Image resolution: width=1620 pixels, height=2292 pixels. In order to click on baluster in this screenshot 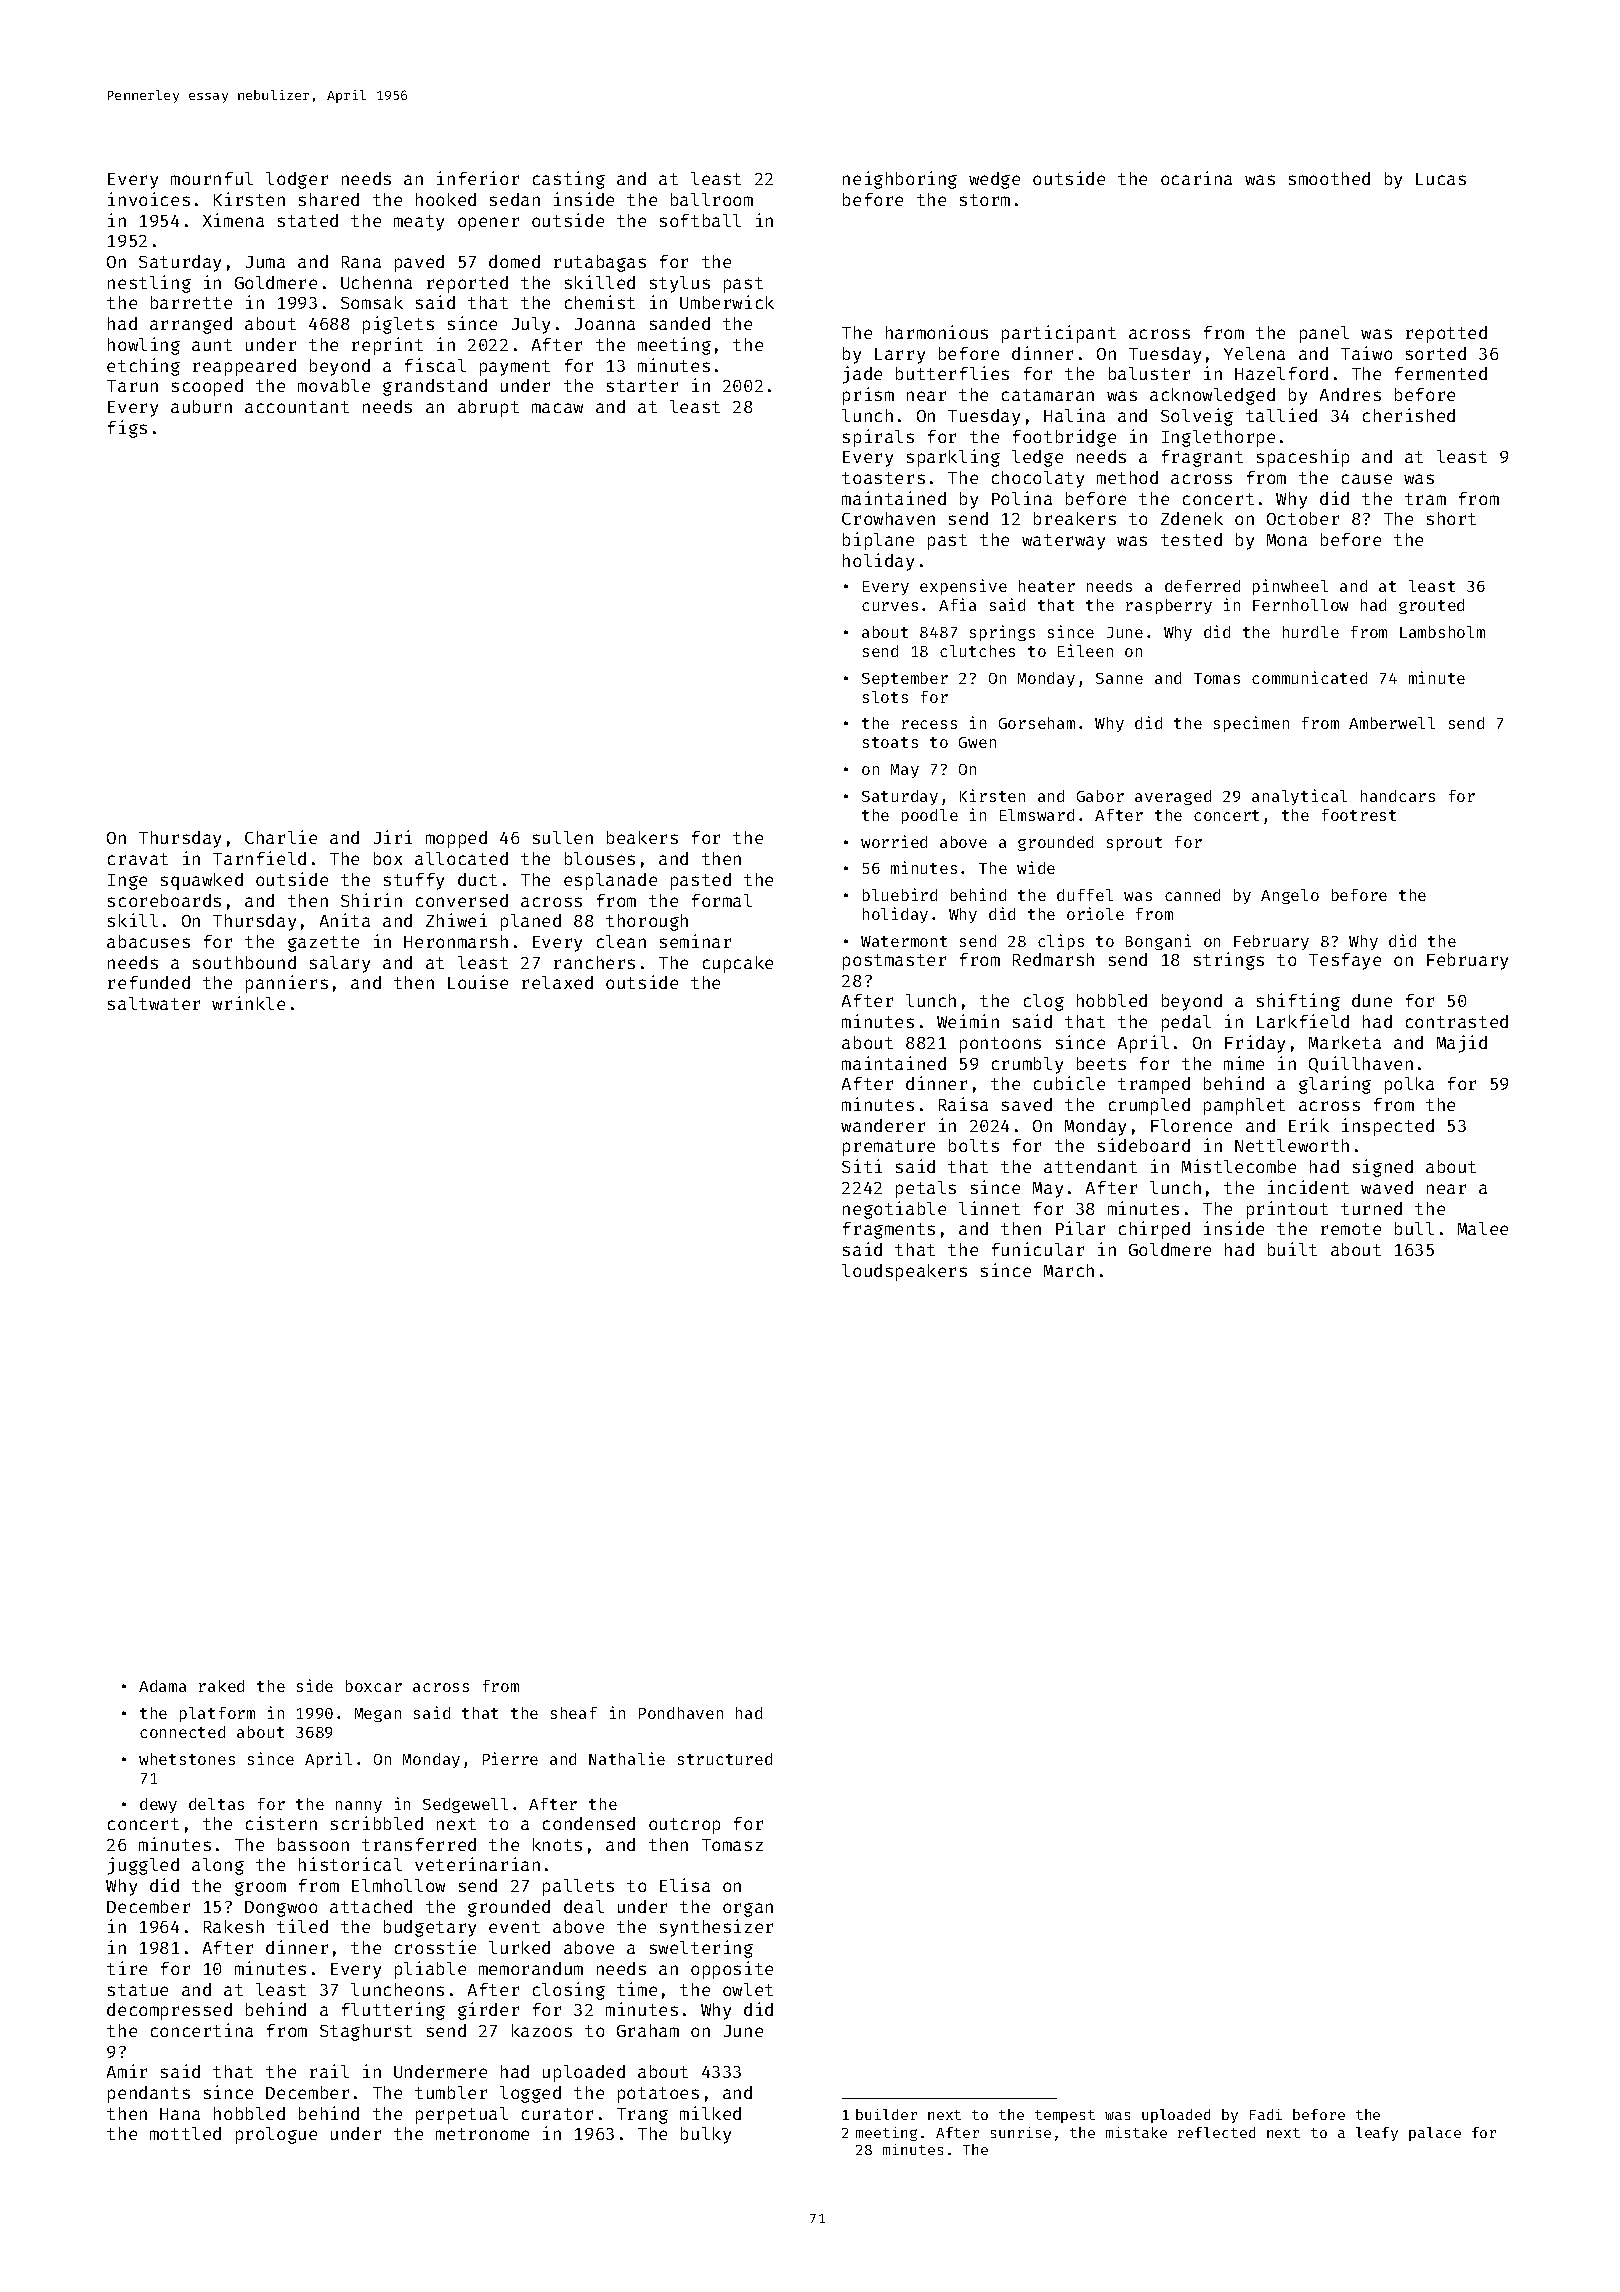, I will do `click(1149, 373)`.
